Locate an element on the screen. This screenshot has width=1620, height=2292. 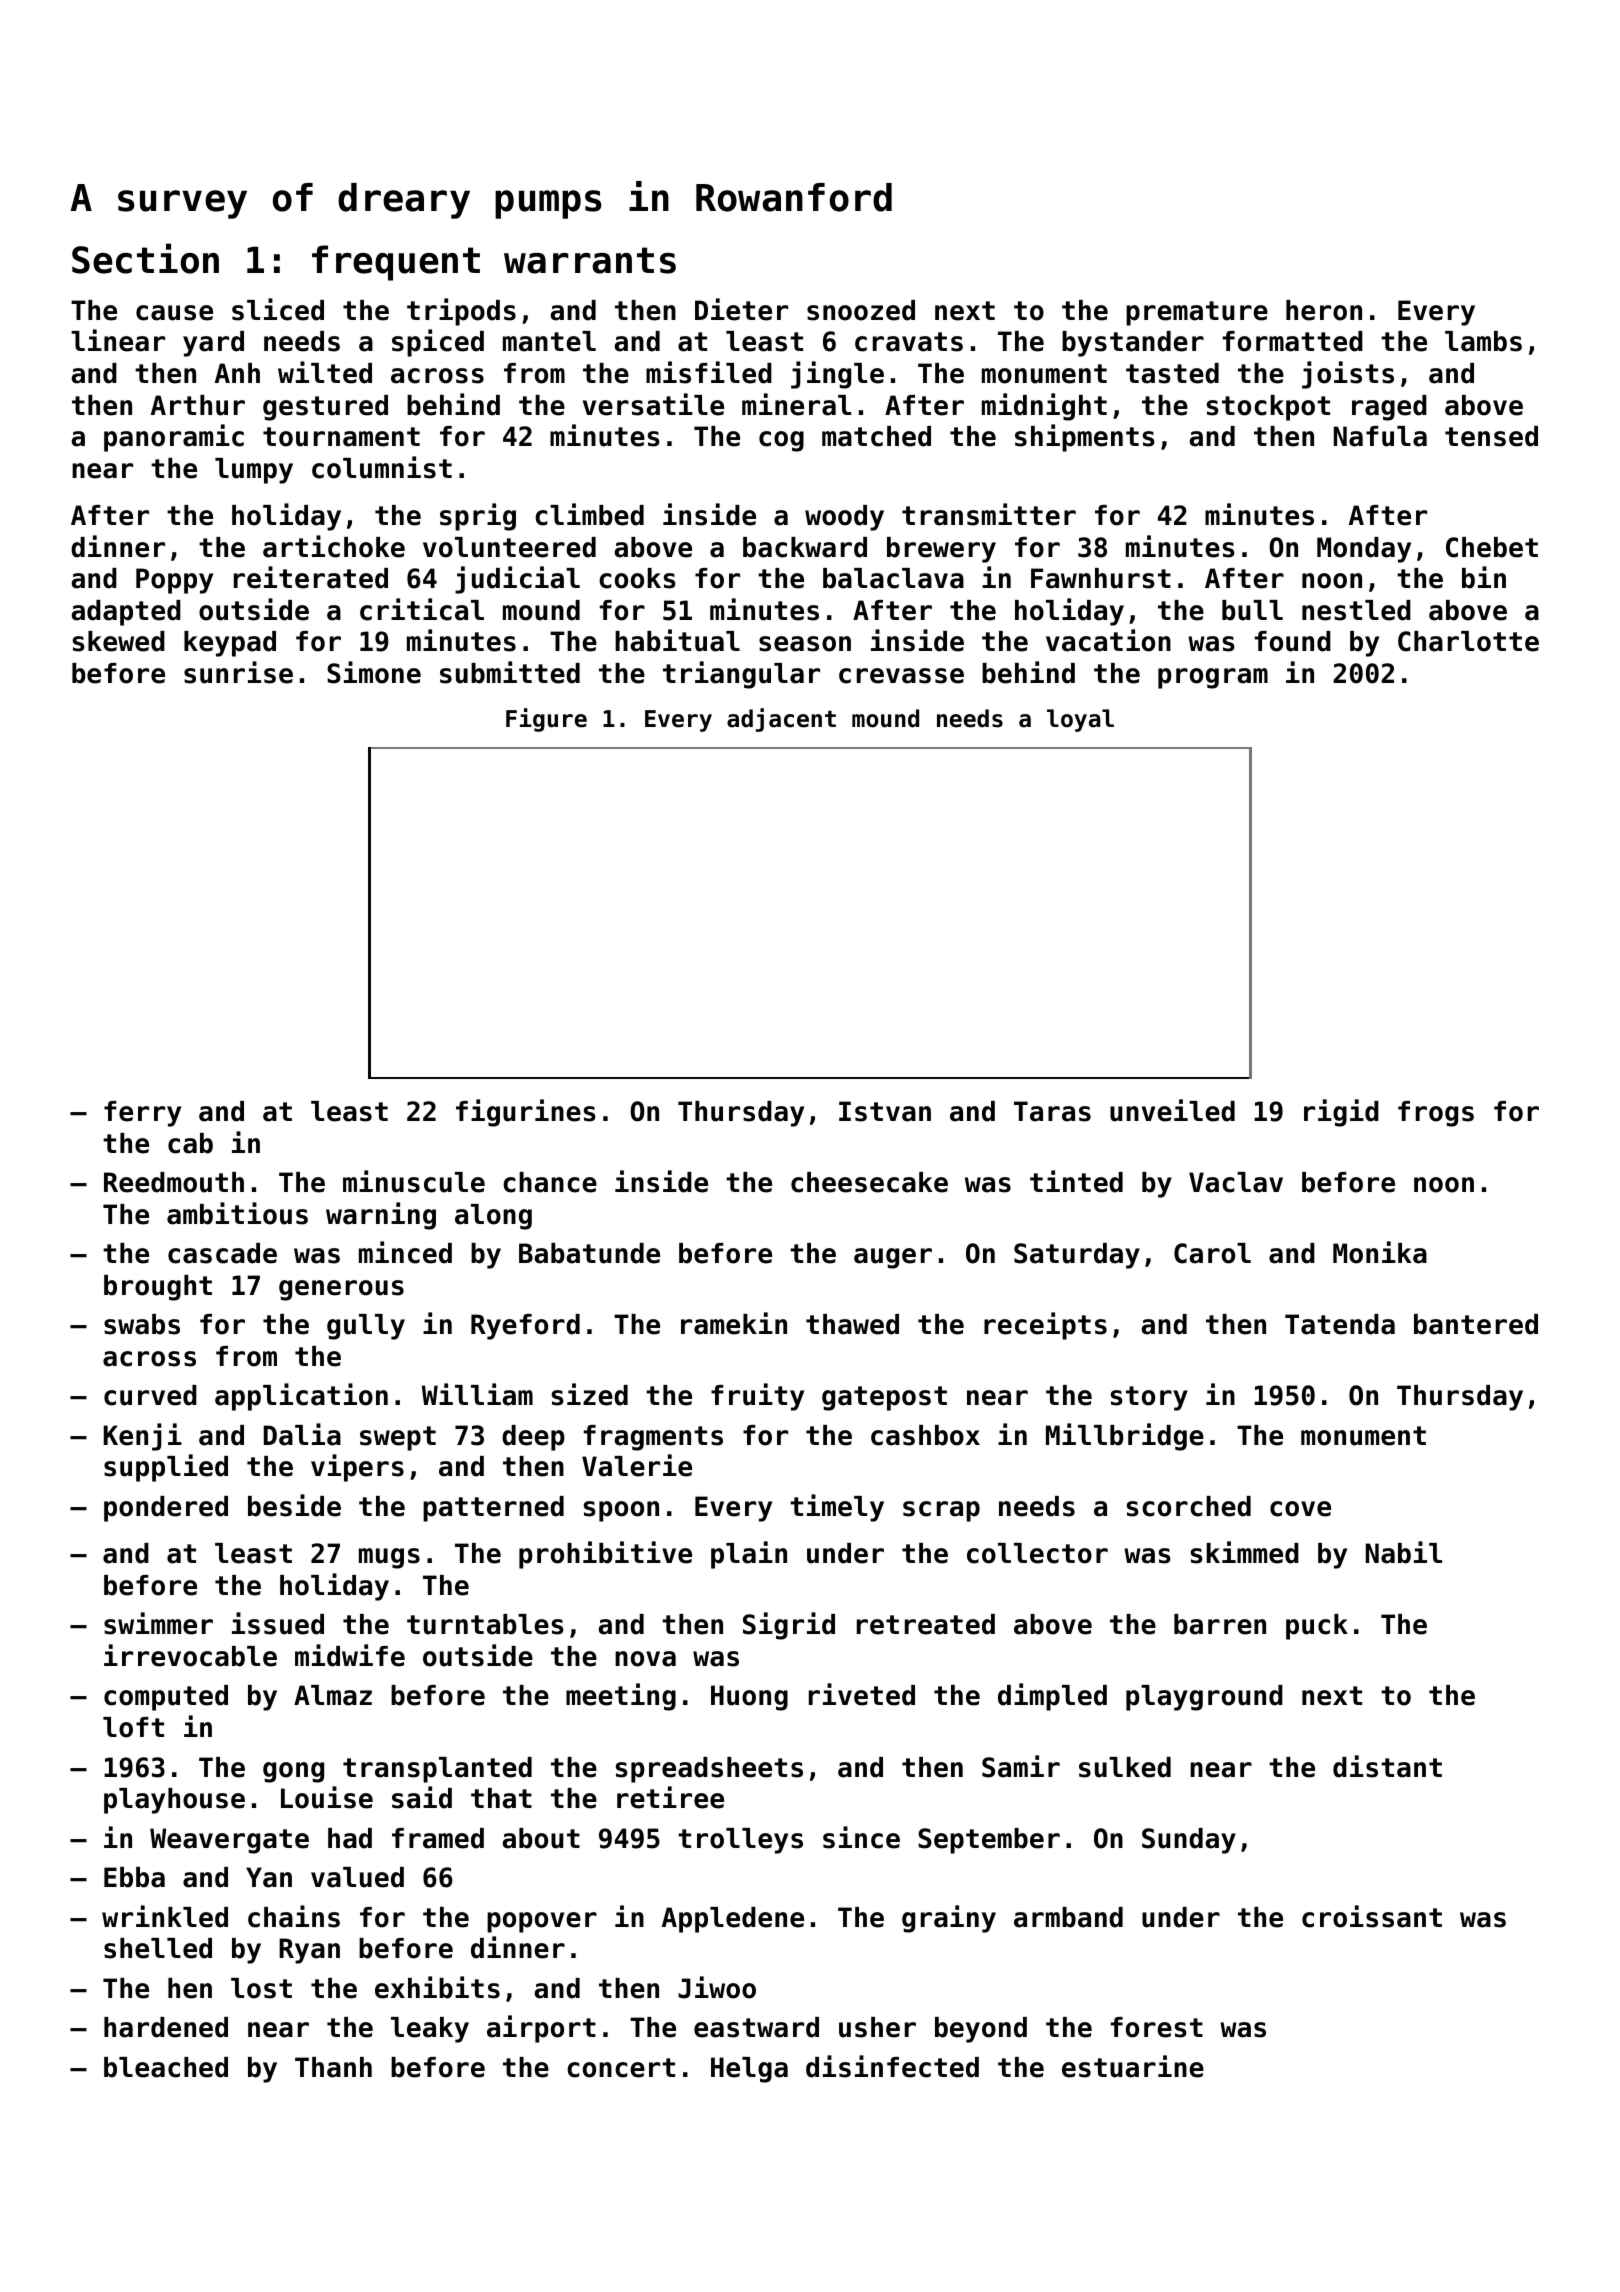
Thanh is located at coordinates (333, 2067).
